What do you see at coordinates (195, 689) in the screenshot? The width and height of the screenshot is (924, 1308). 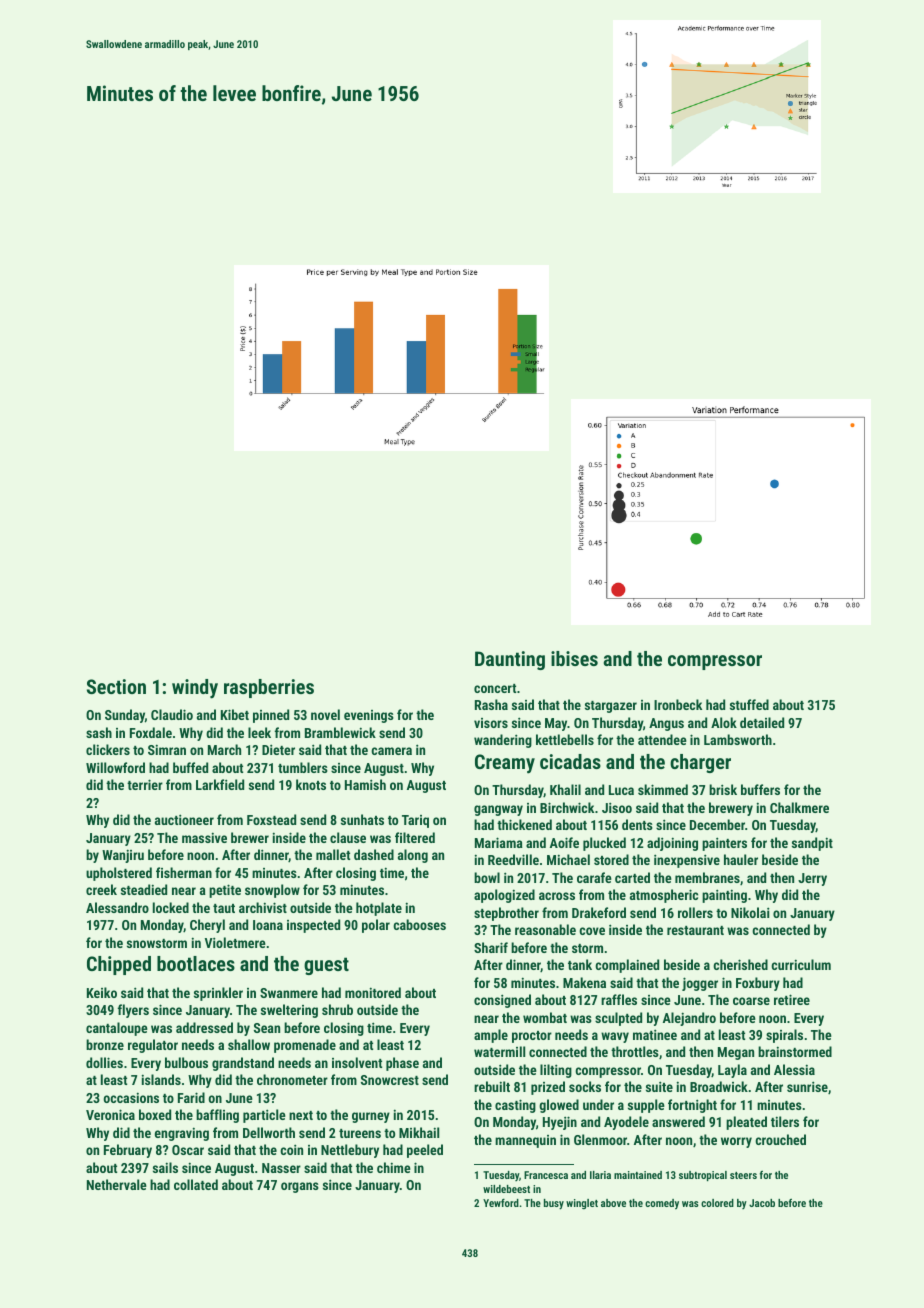 I see `windy` at bounding box center [195, 689].
